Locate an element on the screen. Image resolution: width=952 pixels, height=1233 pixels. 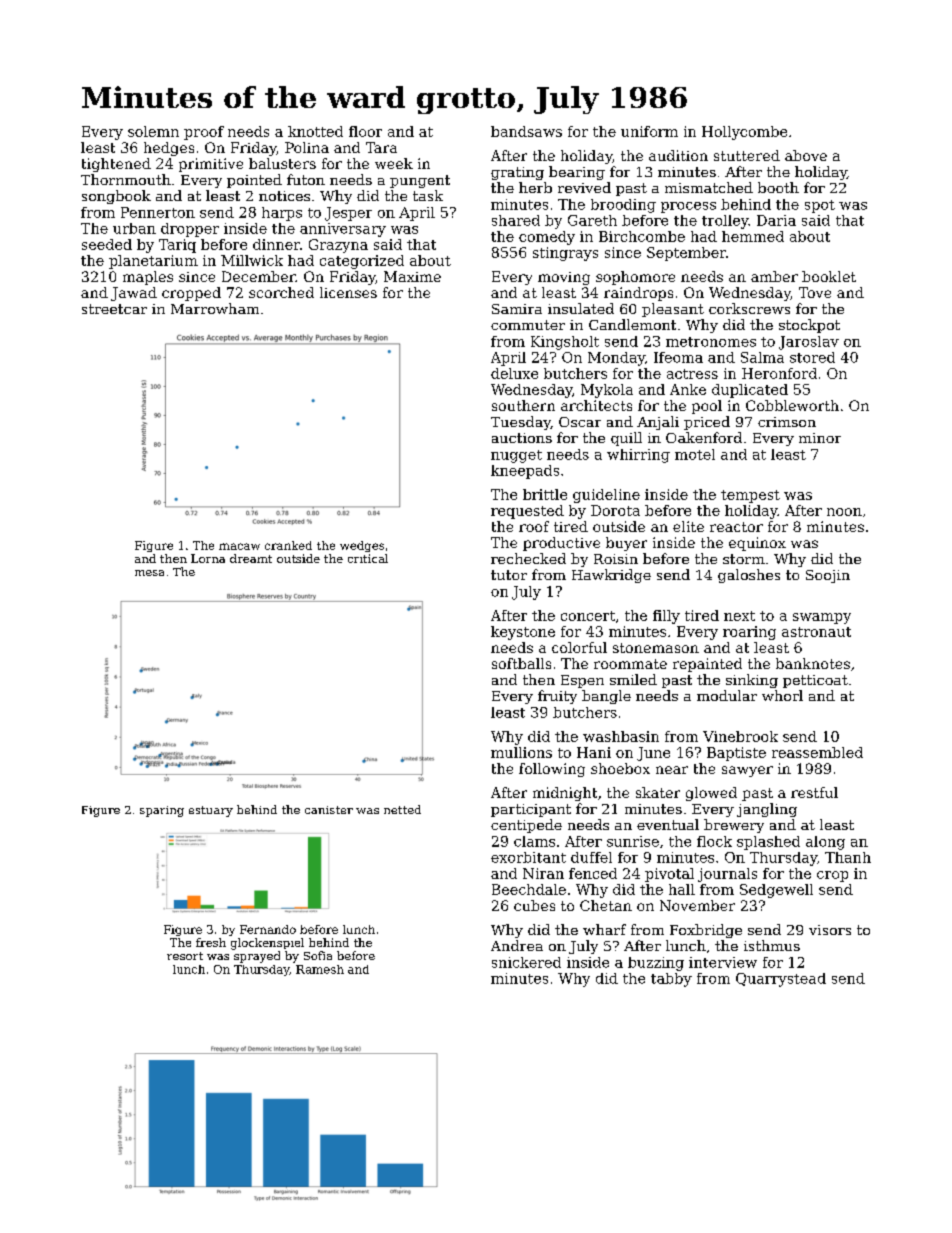
canister is located at coordinates (329, 810).
